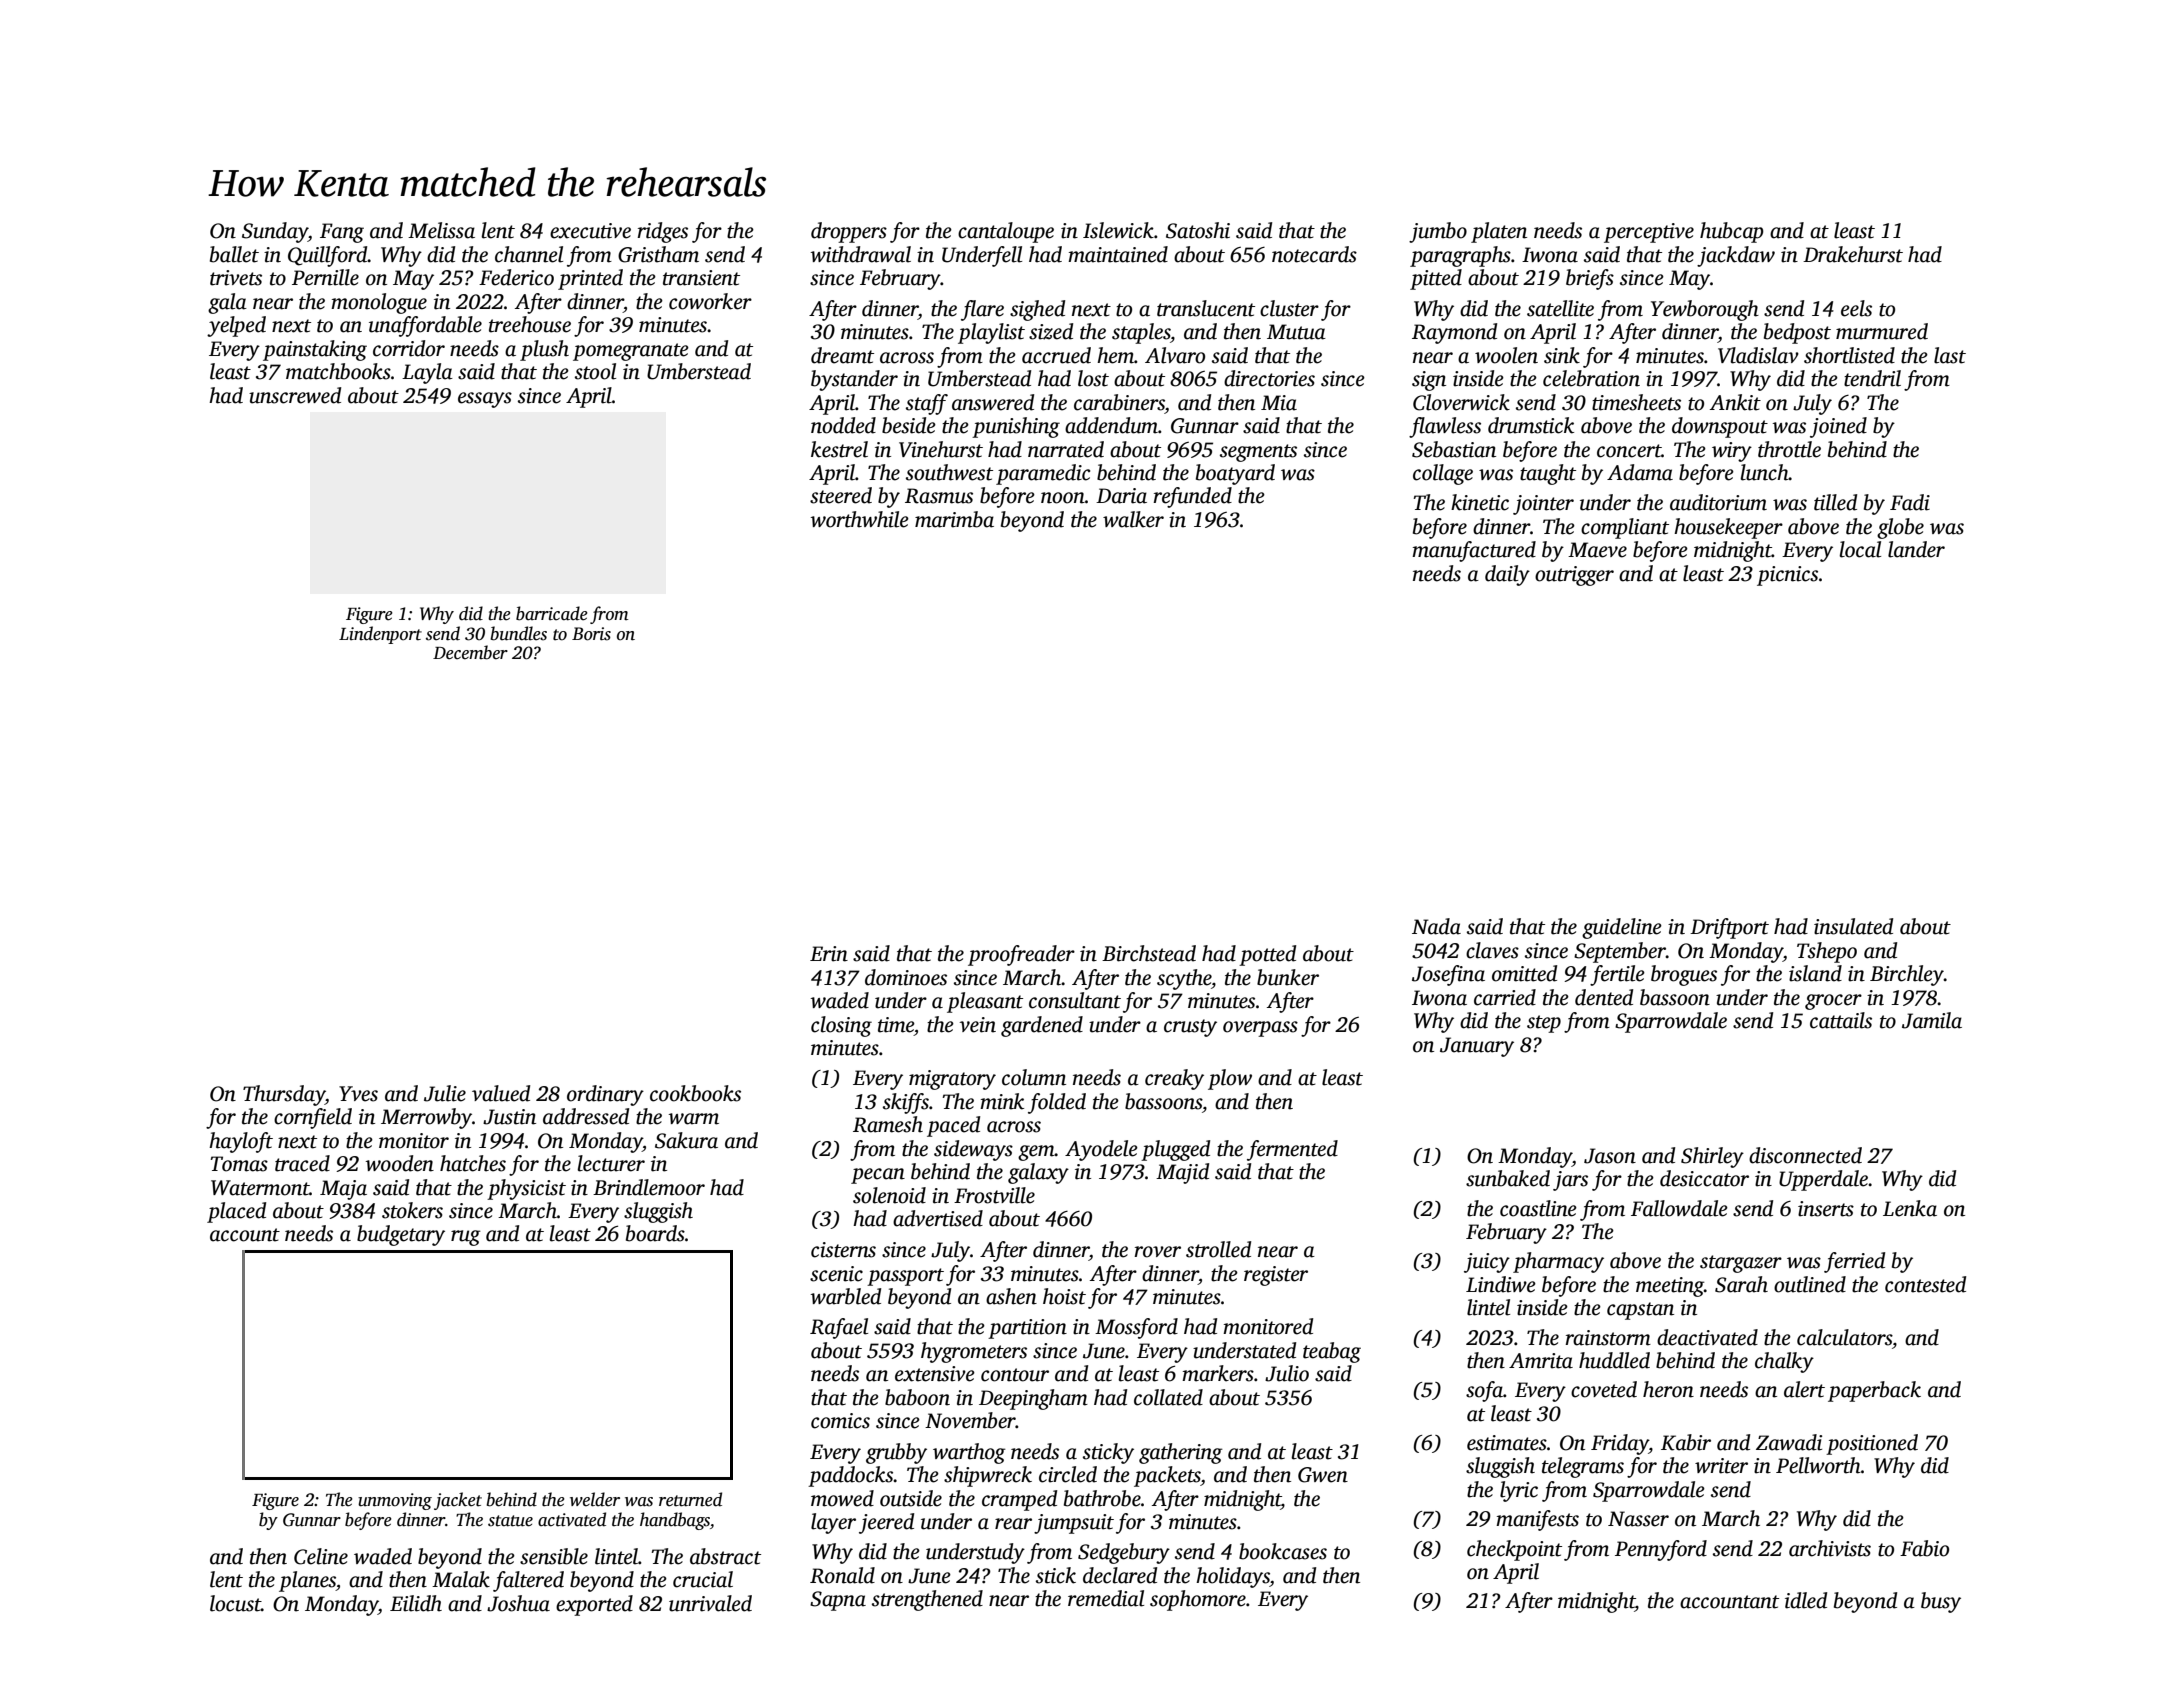 The height and width of the image is (1683, 2178). What do you see at coordinates (1175, 1150) in the image?
I see `plugged` at bounding box center [1175, 1150].
